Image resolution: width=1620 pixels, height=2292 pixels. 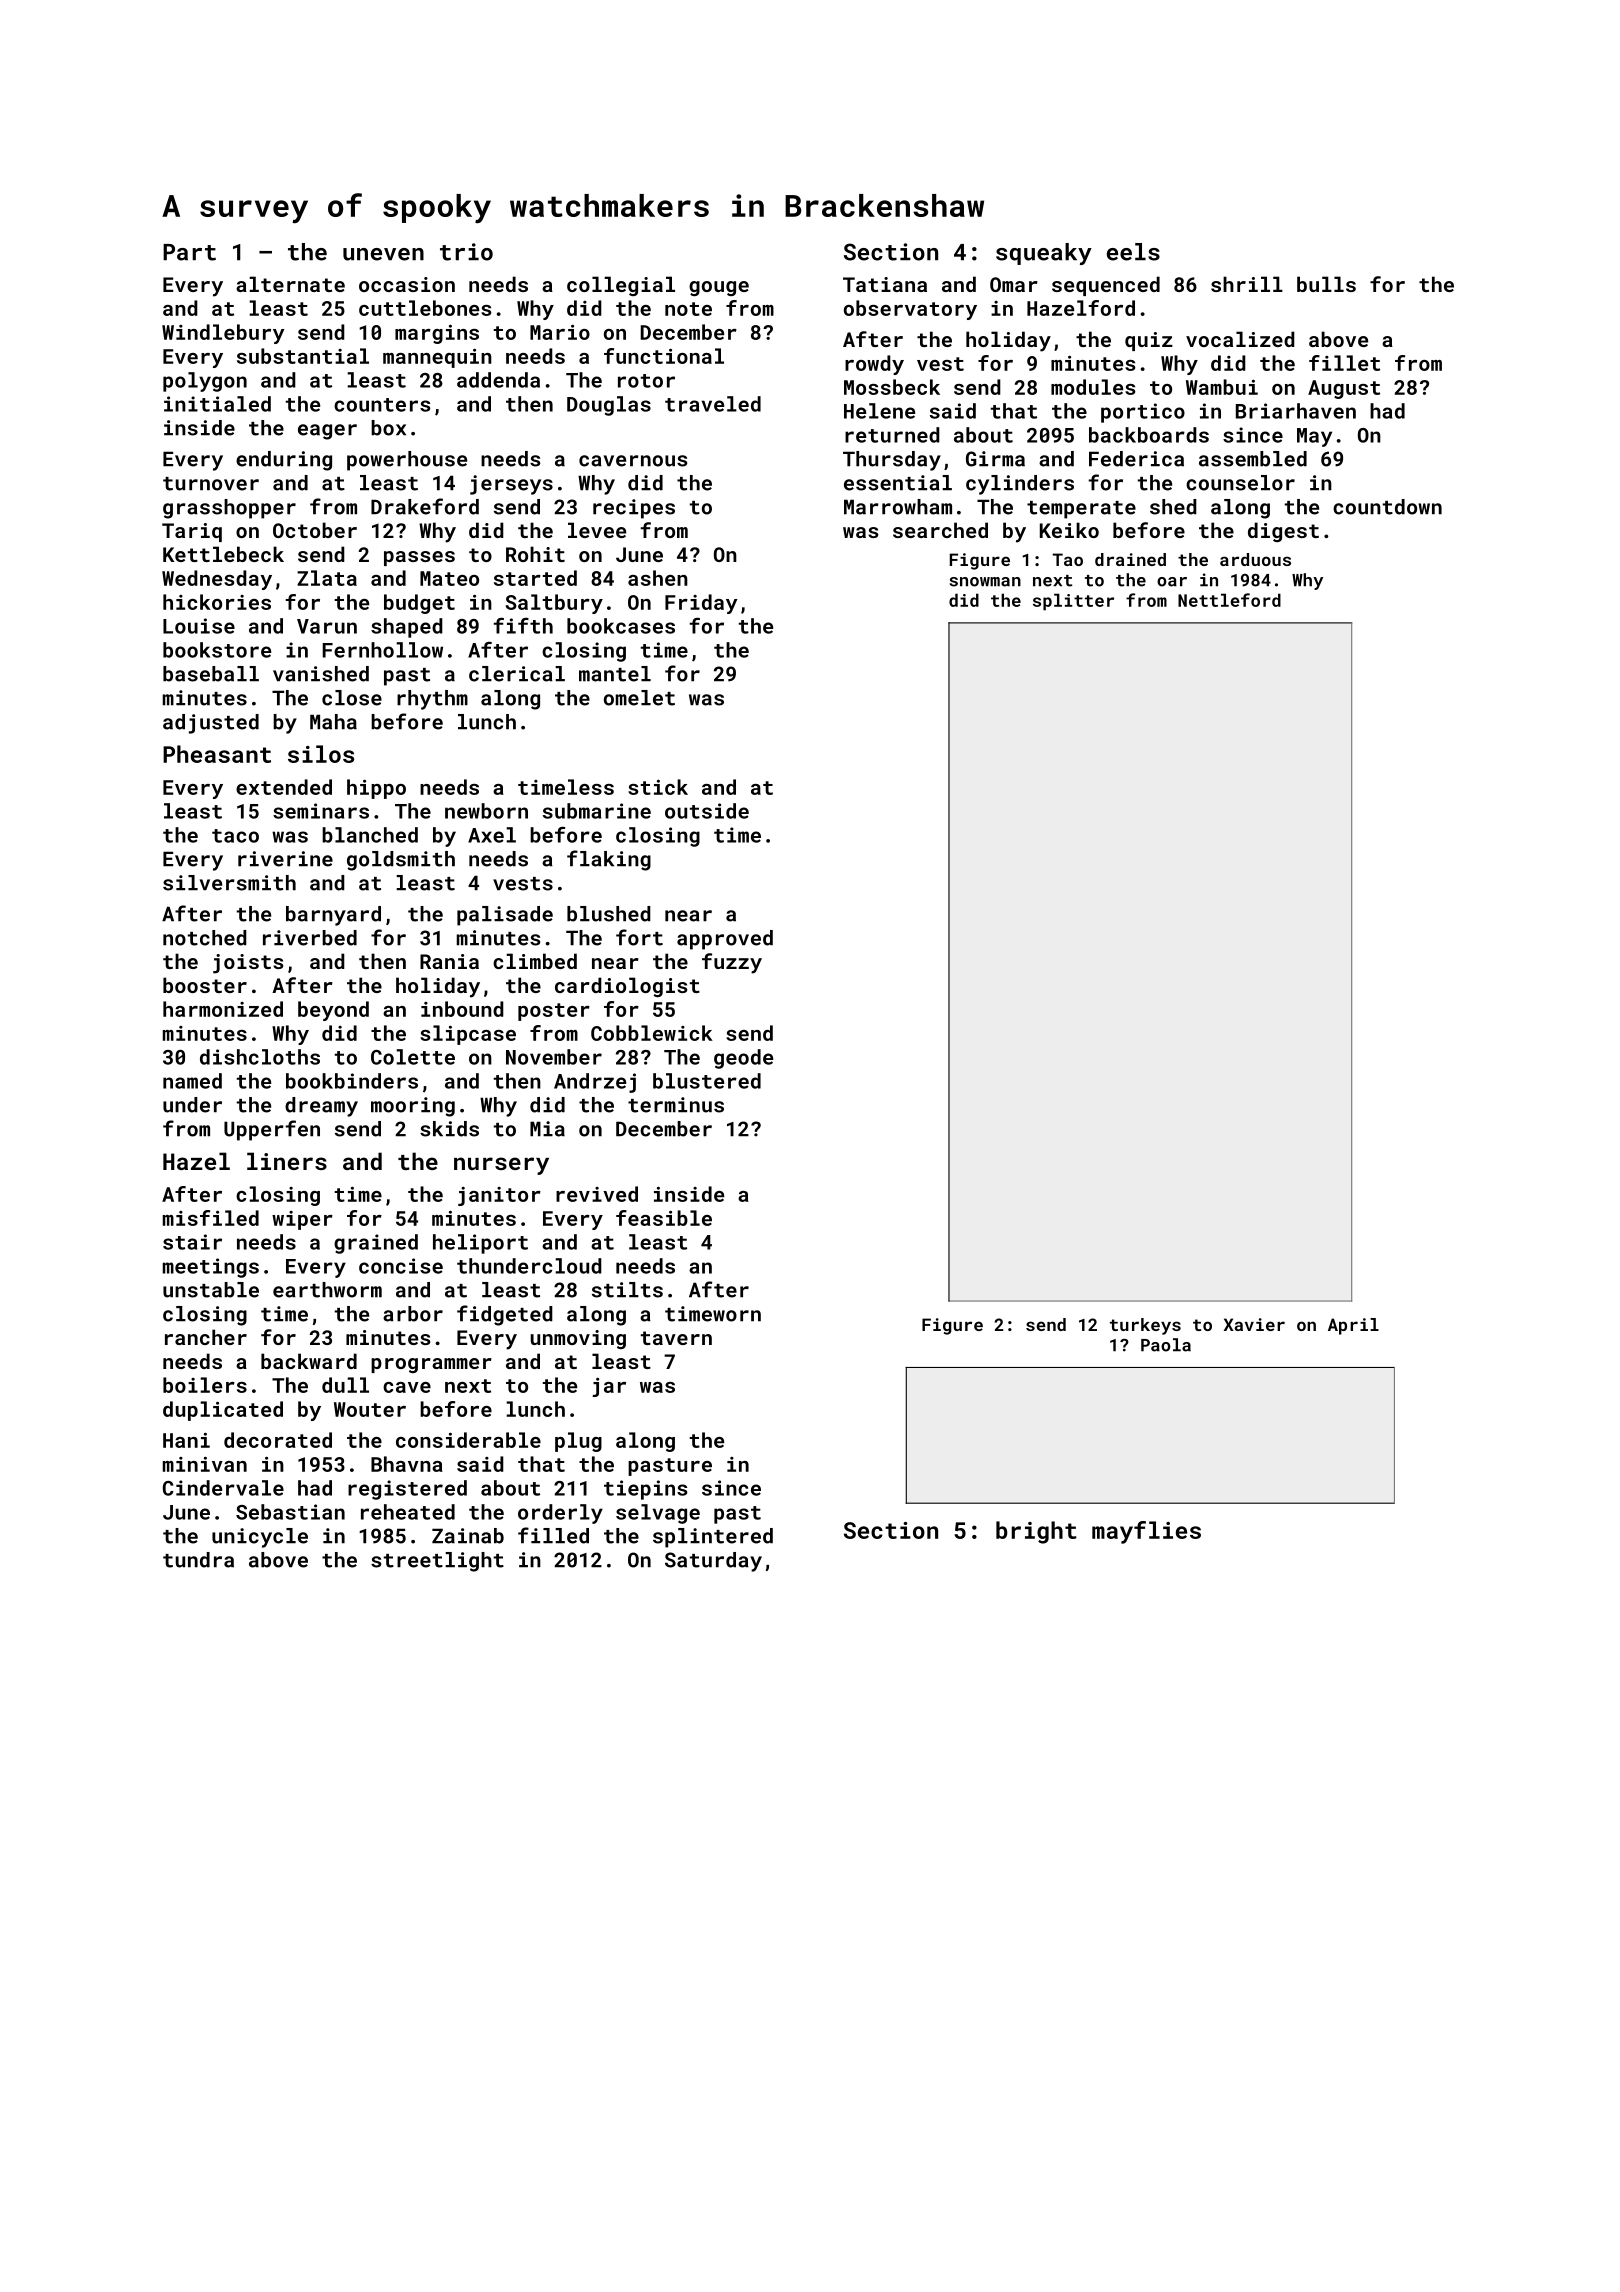 What do you see at coordinates (701, 604) in the image?
I see `Friday` at bounding box center [701, 604].
